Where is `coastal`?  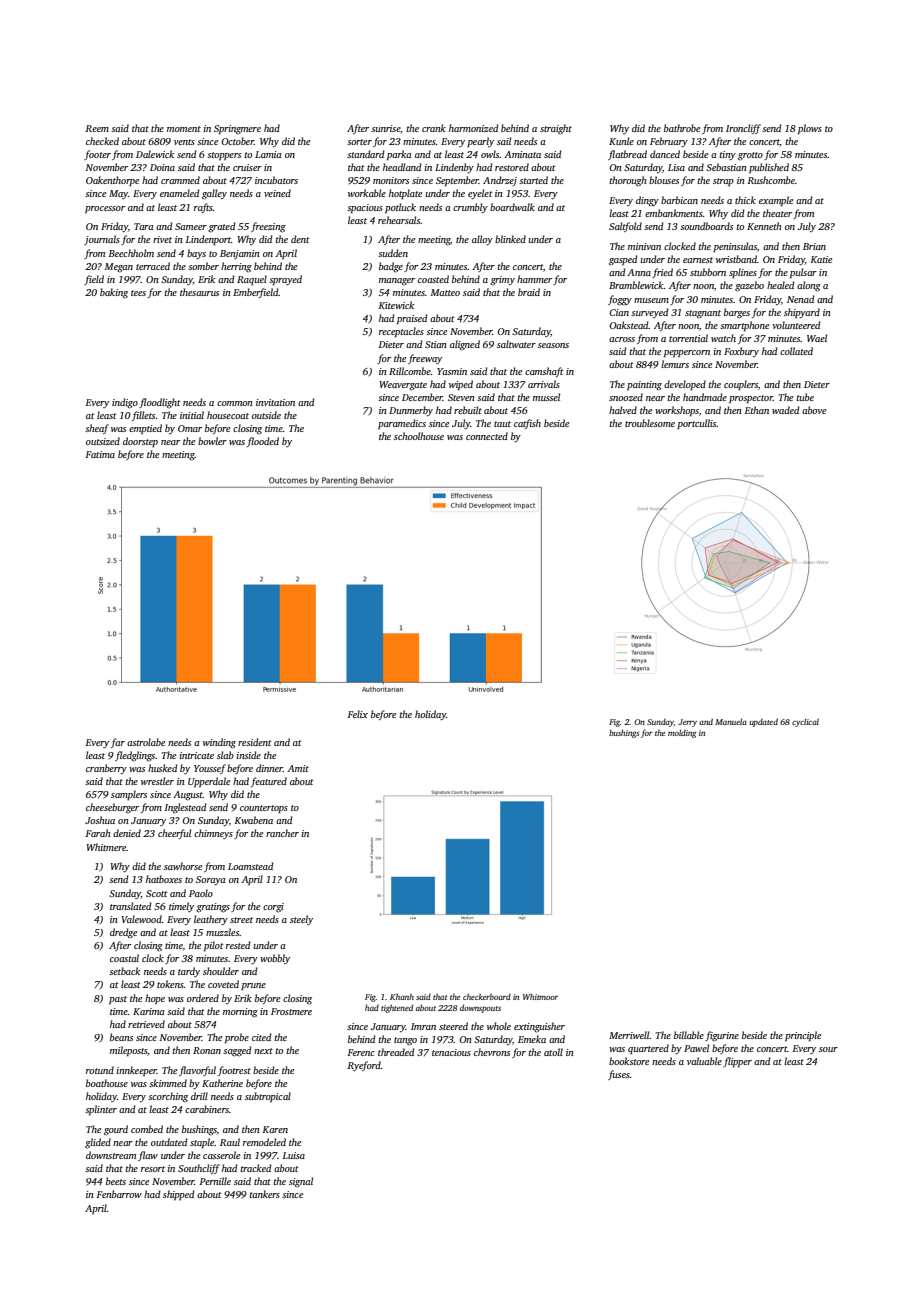
coastal is located at coordinates (124, 958).
